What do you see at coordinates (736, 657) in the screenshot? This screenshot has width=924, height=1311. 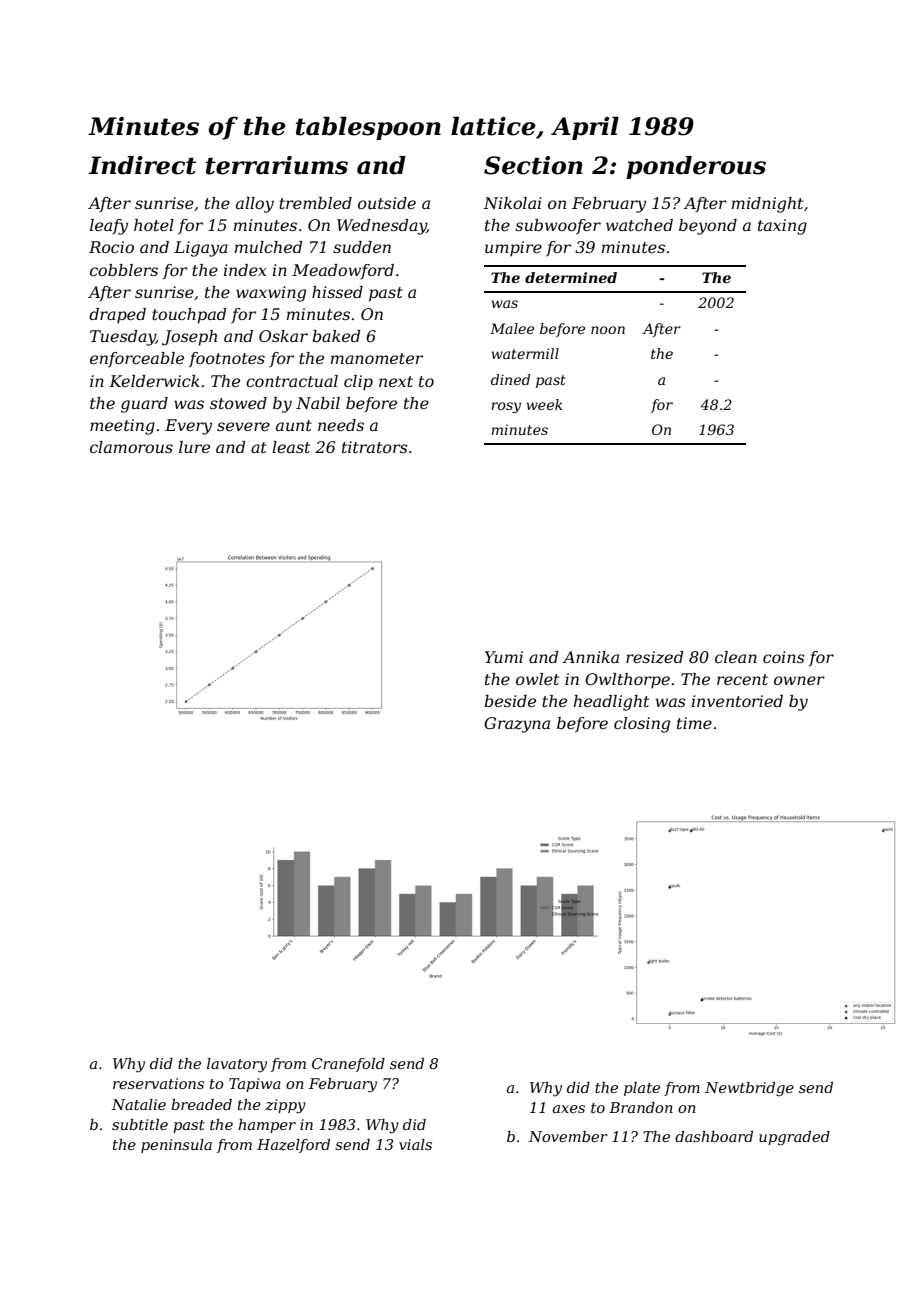 I see `clean` at bounding box center [736, 657].
